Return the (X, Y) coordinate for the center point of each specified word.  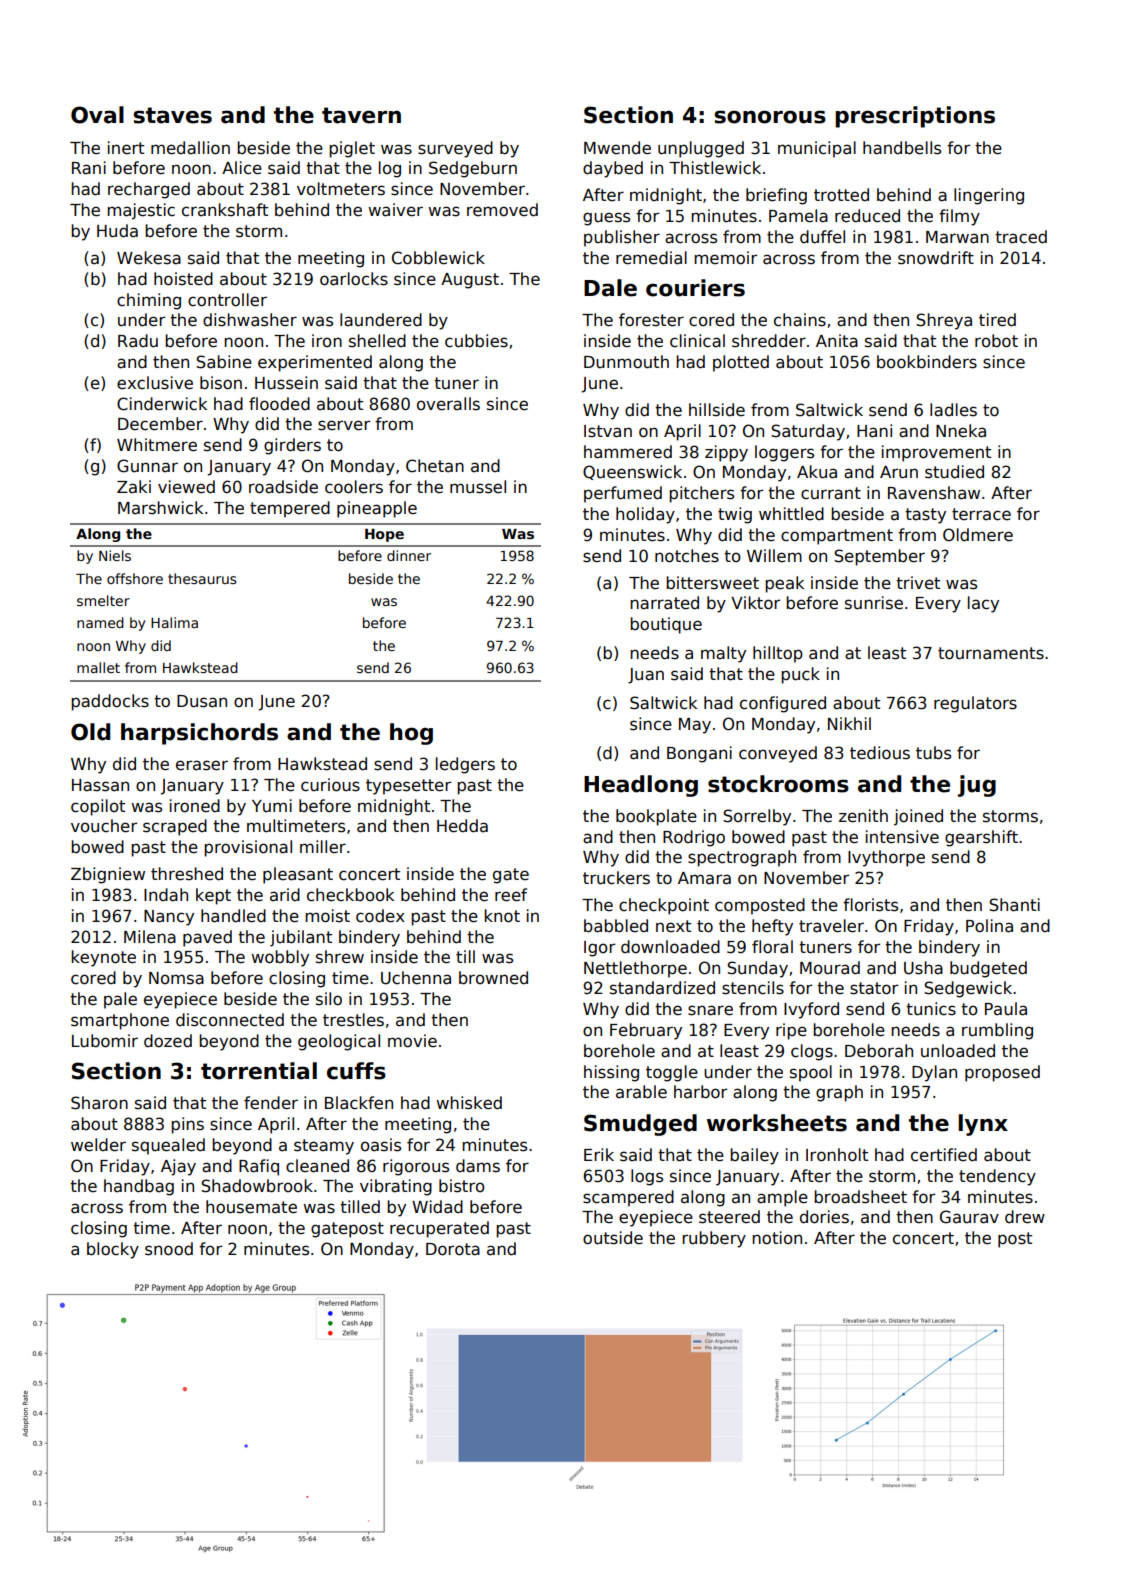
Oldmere (978, 535)
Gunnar (147, 466)
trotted (841, 195)
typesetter (408, 787)
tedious (880, 753)
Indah (166, 895)
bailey (754, 1156)
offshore (135, 578)
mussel (478, 487)
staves (172, 115)
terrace (981, 514)
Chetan (435, 466)
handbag (139, 1187)
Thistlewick (715, 168)
